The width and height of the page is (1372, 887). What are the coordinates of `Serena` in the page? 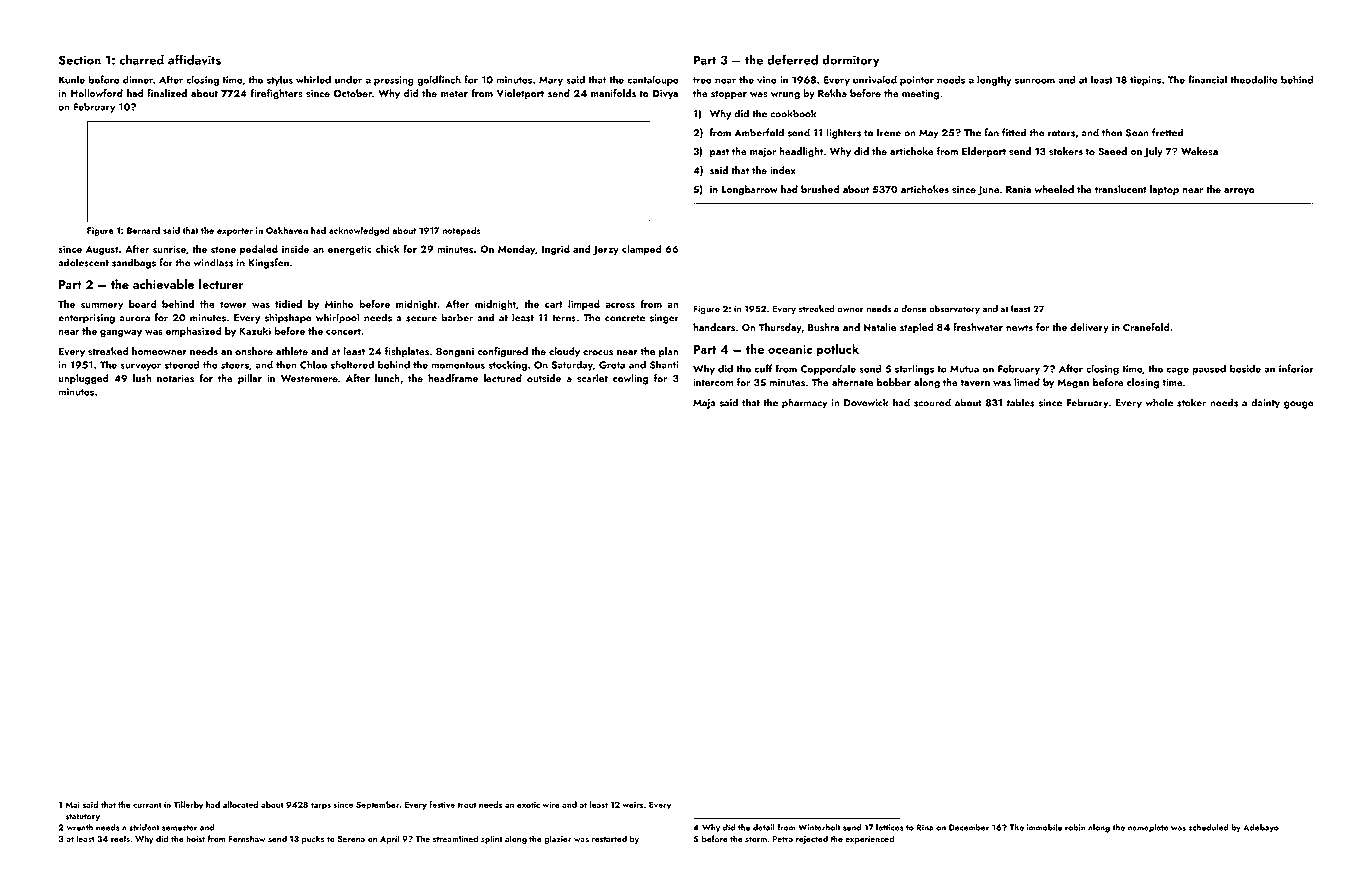 It's located at (351, 839).
